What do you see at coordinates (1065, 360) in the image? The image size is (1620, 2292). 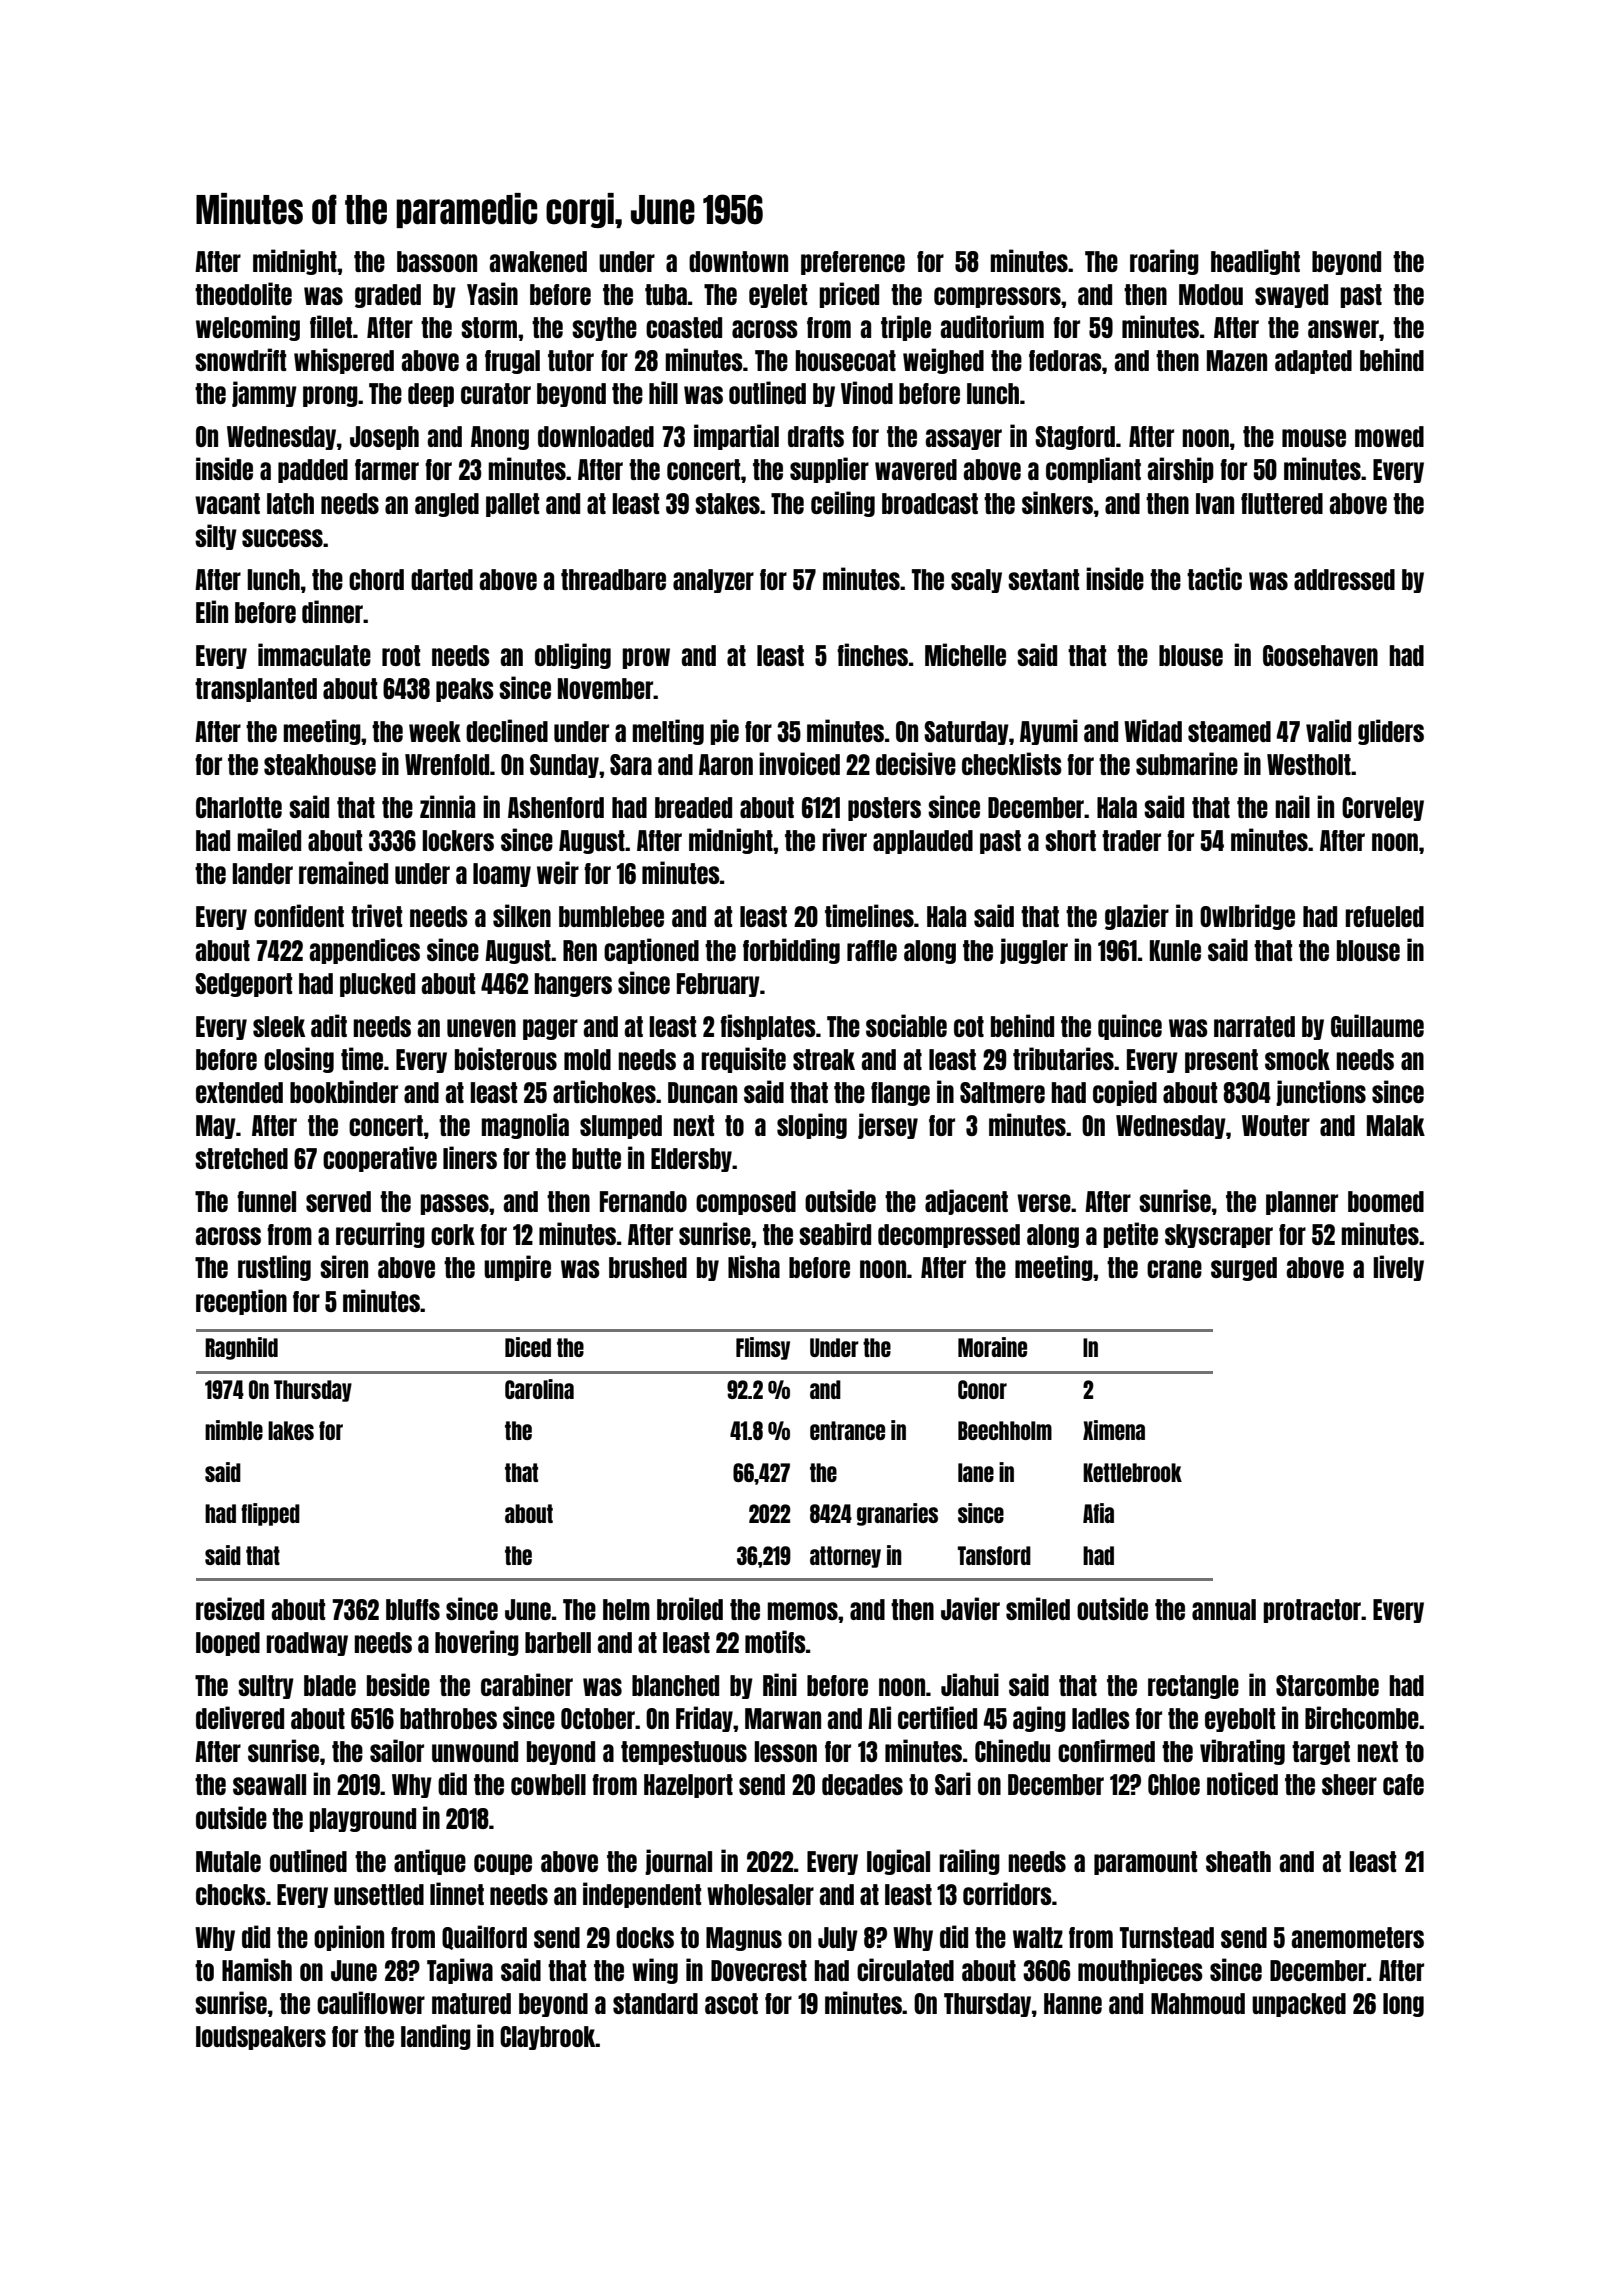 I see `fedoras` at bounding box center [1065, 360].
